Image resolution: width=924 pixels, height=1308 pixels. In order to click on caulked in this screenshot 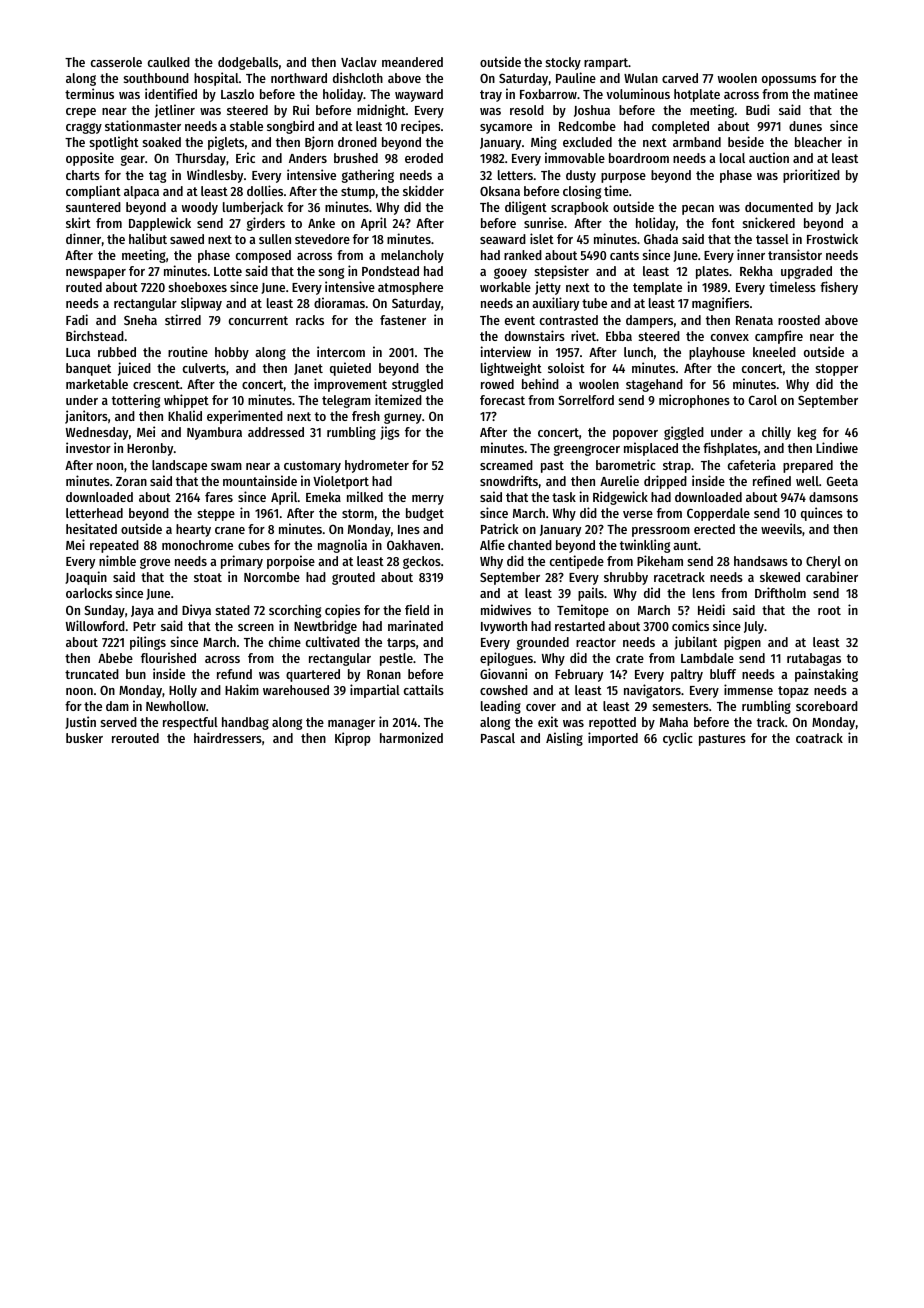, I will do `click(169, 62)`.
